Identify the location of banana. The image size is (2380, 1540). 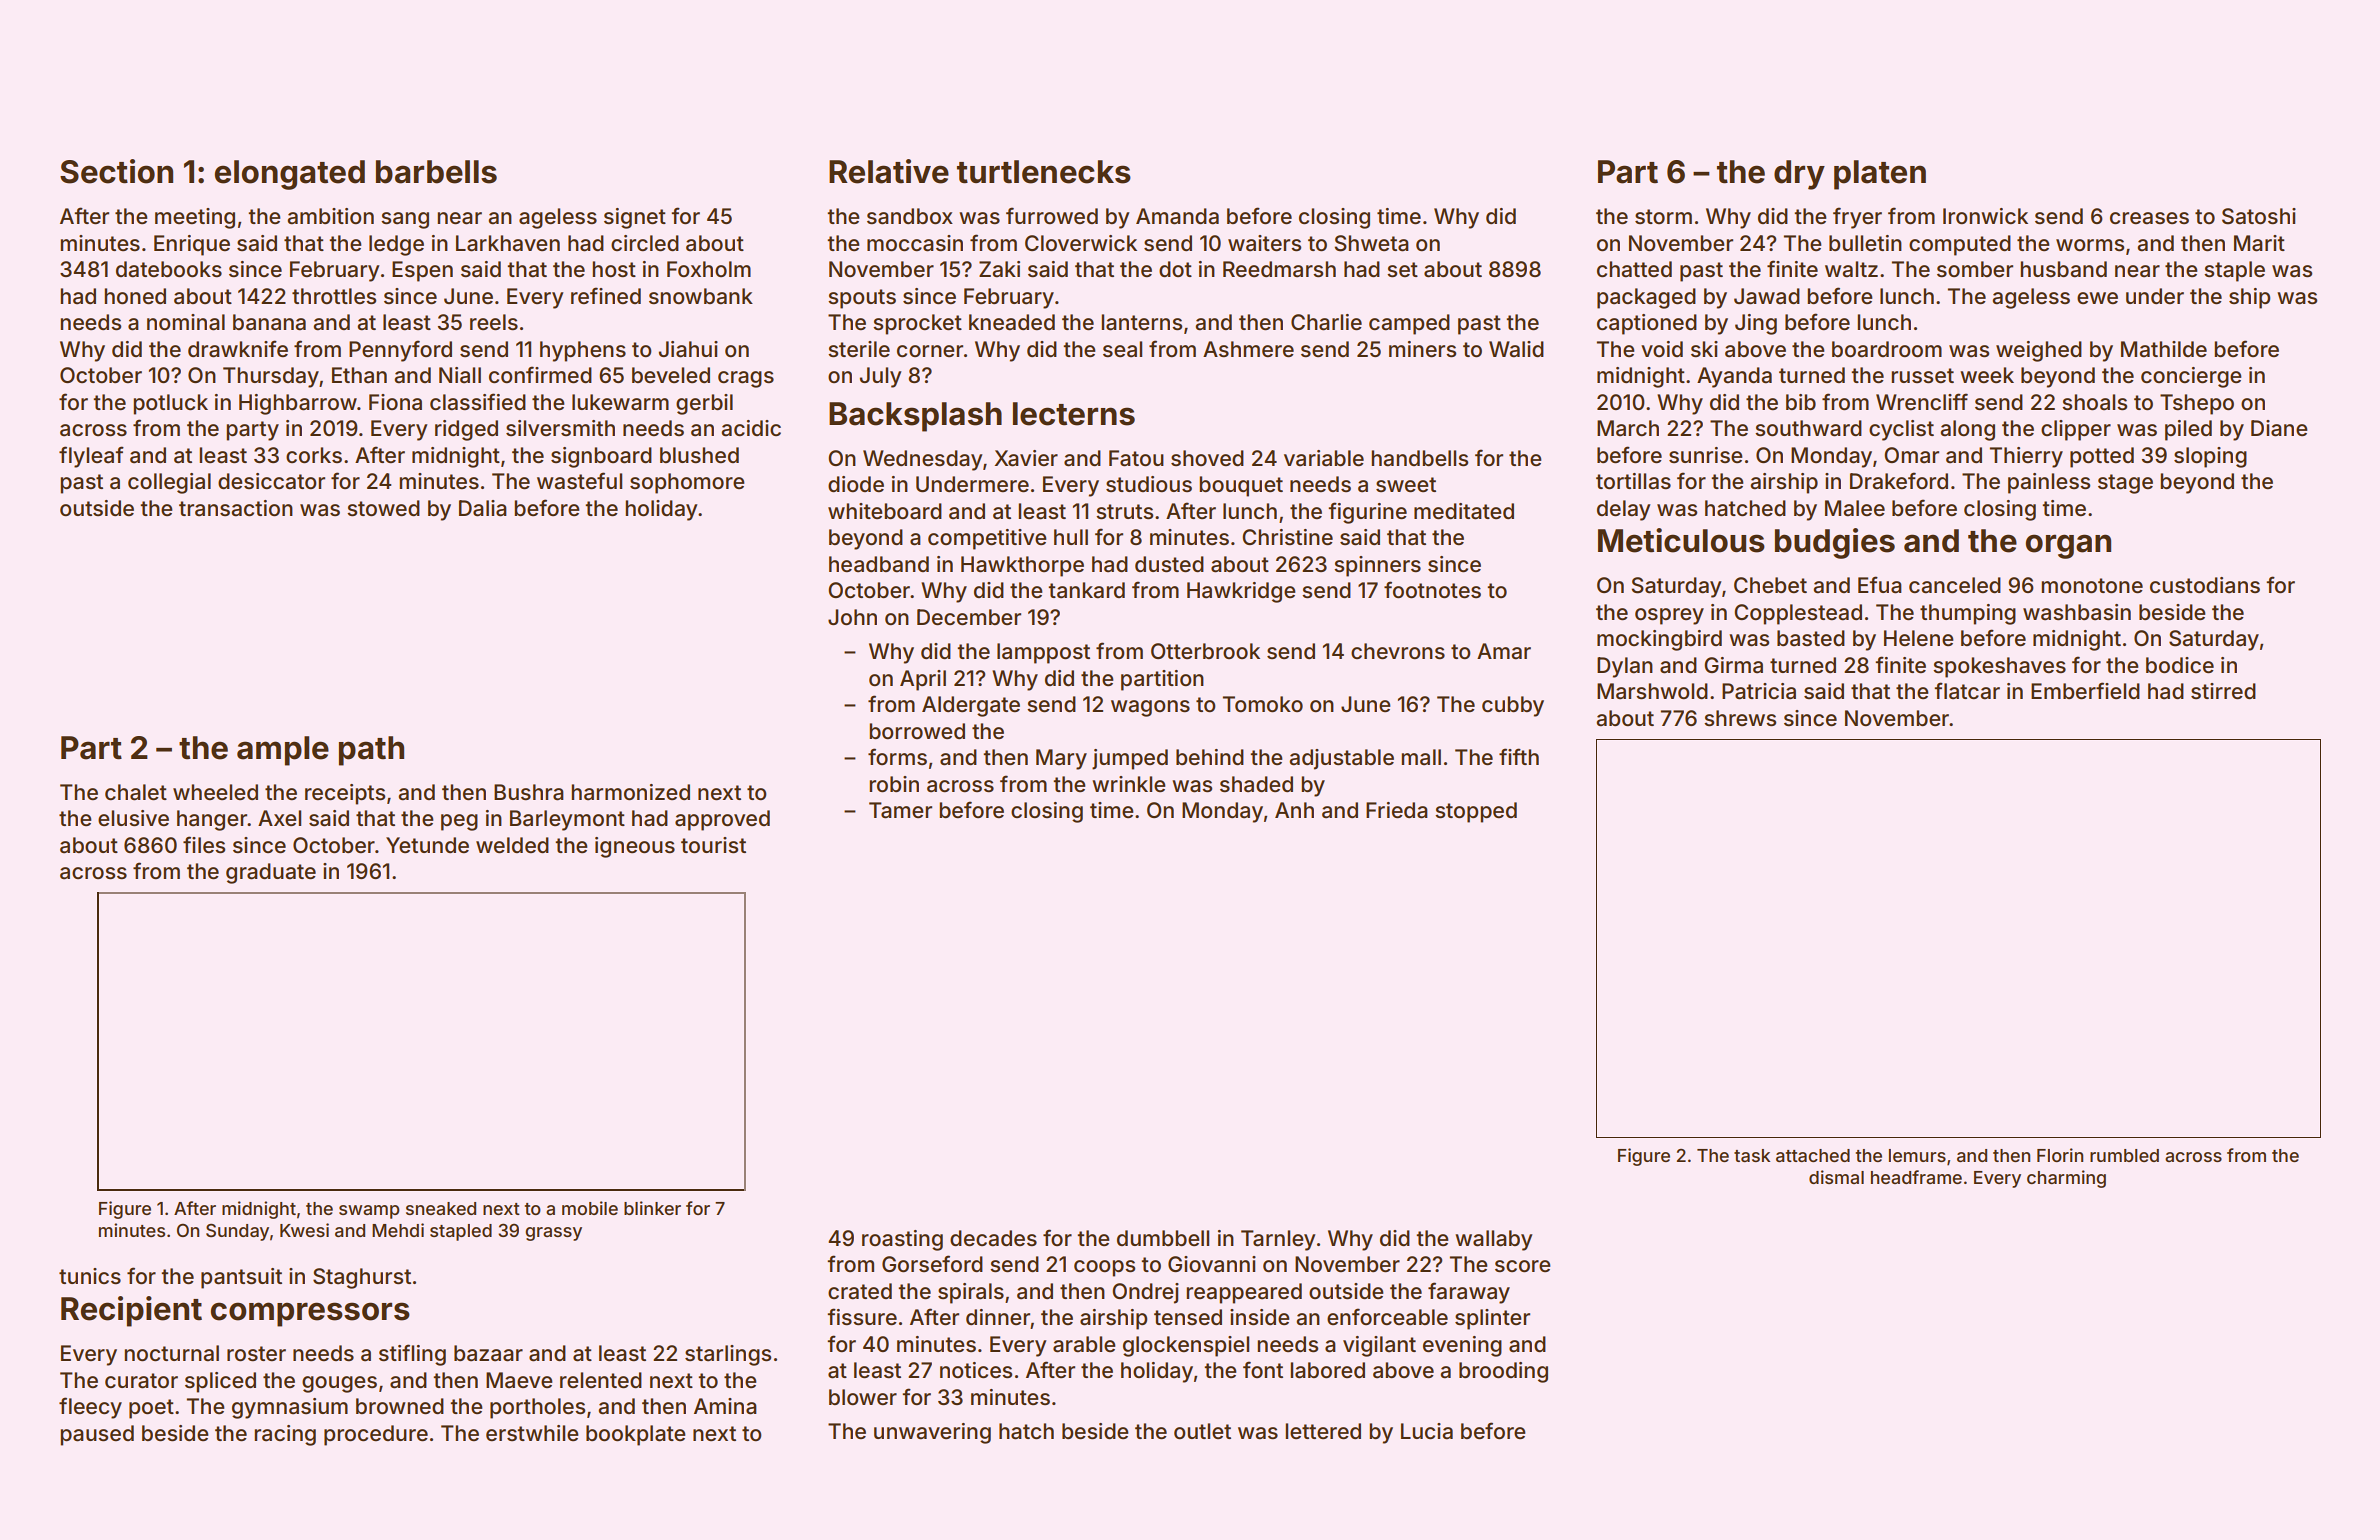
(269, 322).
